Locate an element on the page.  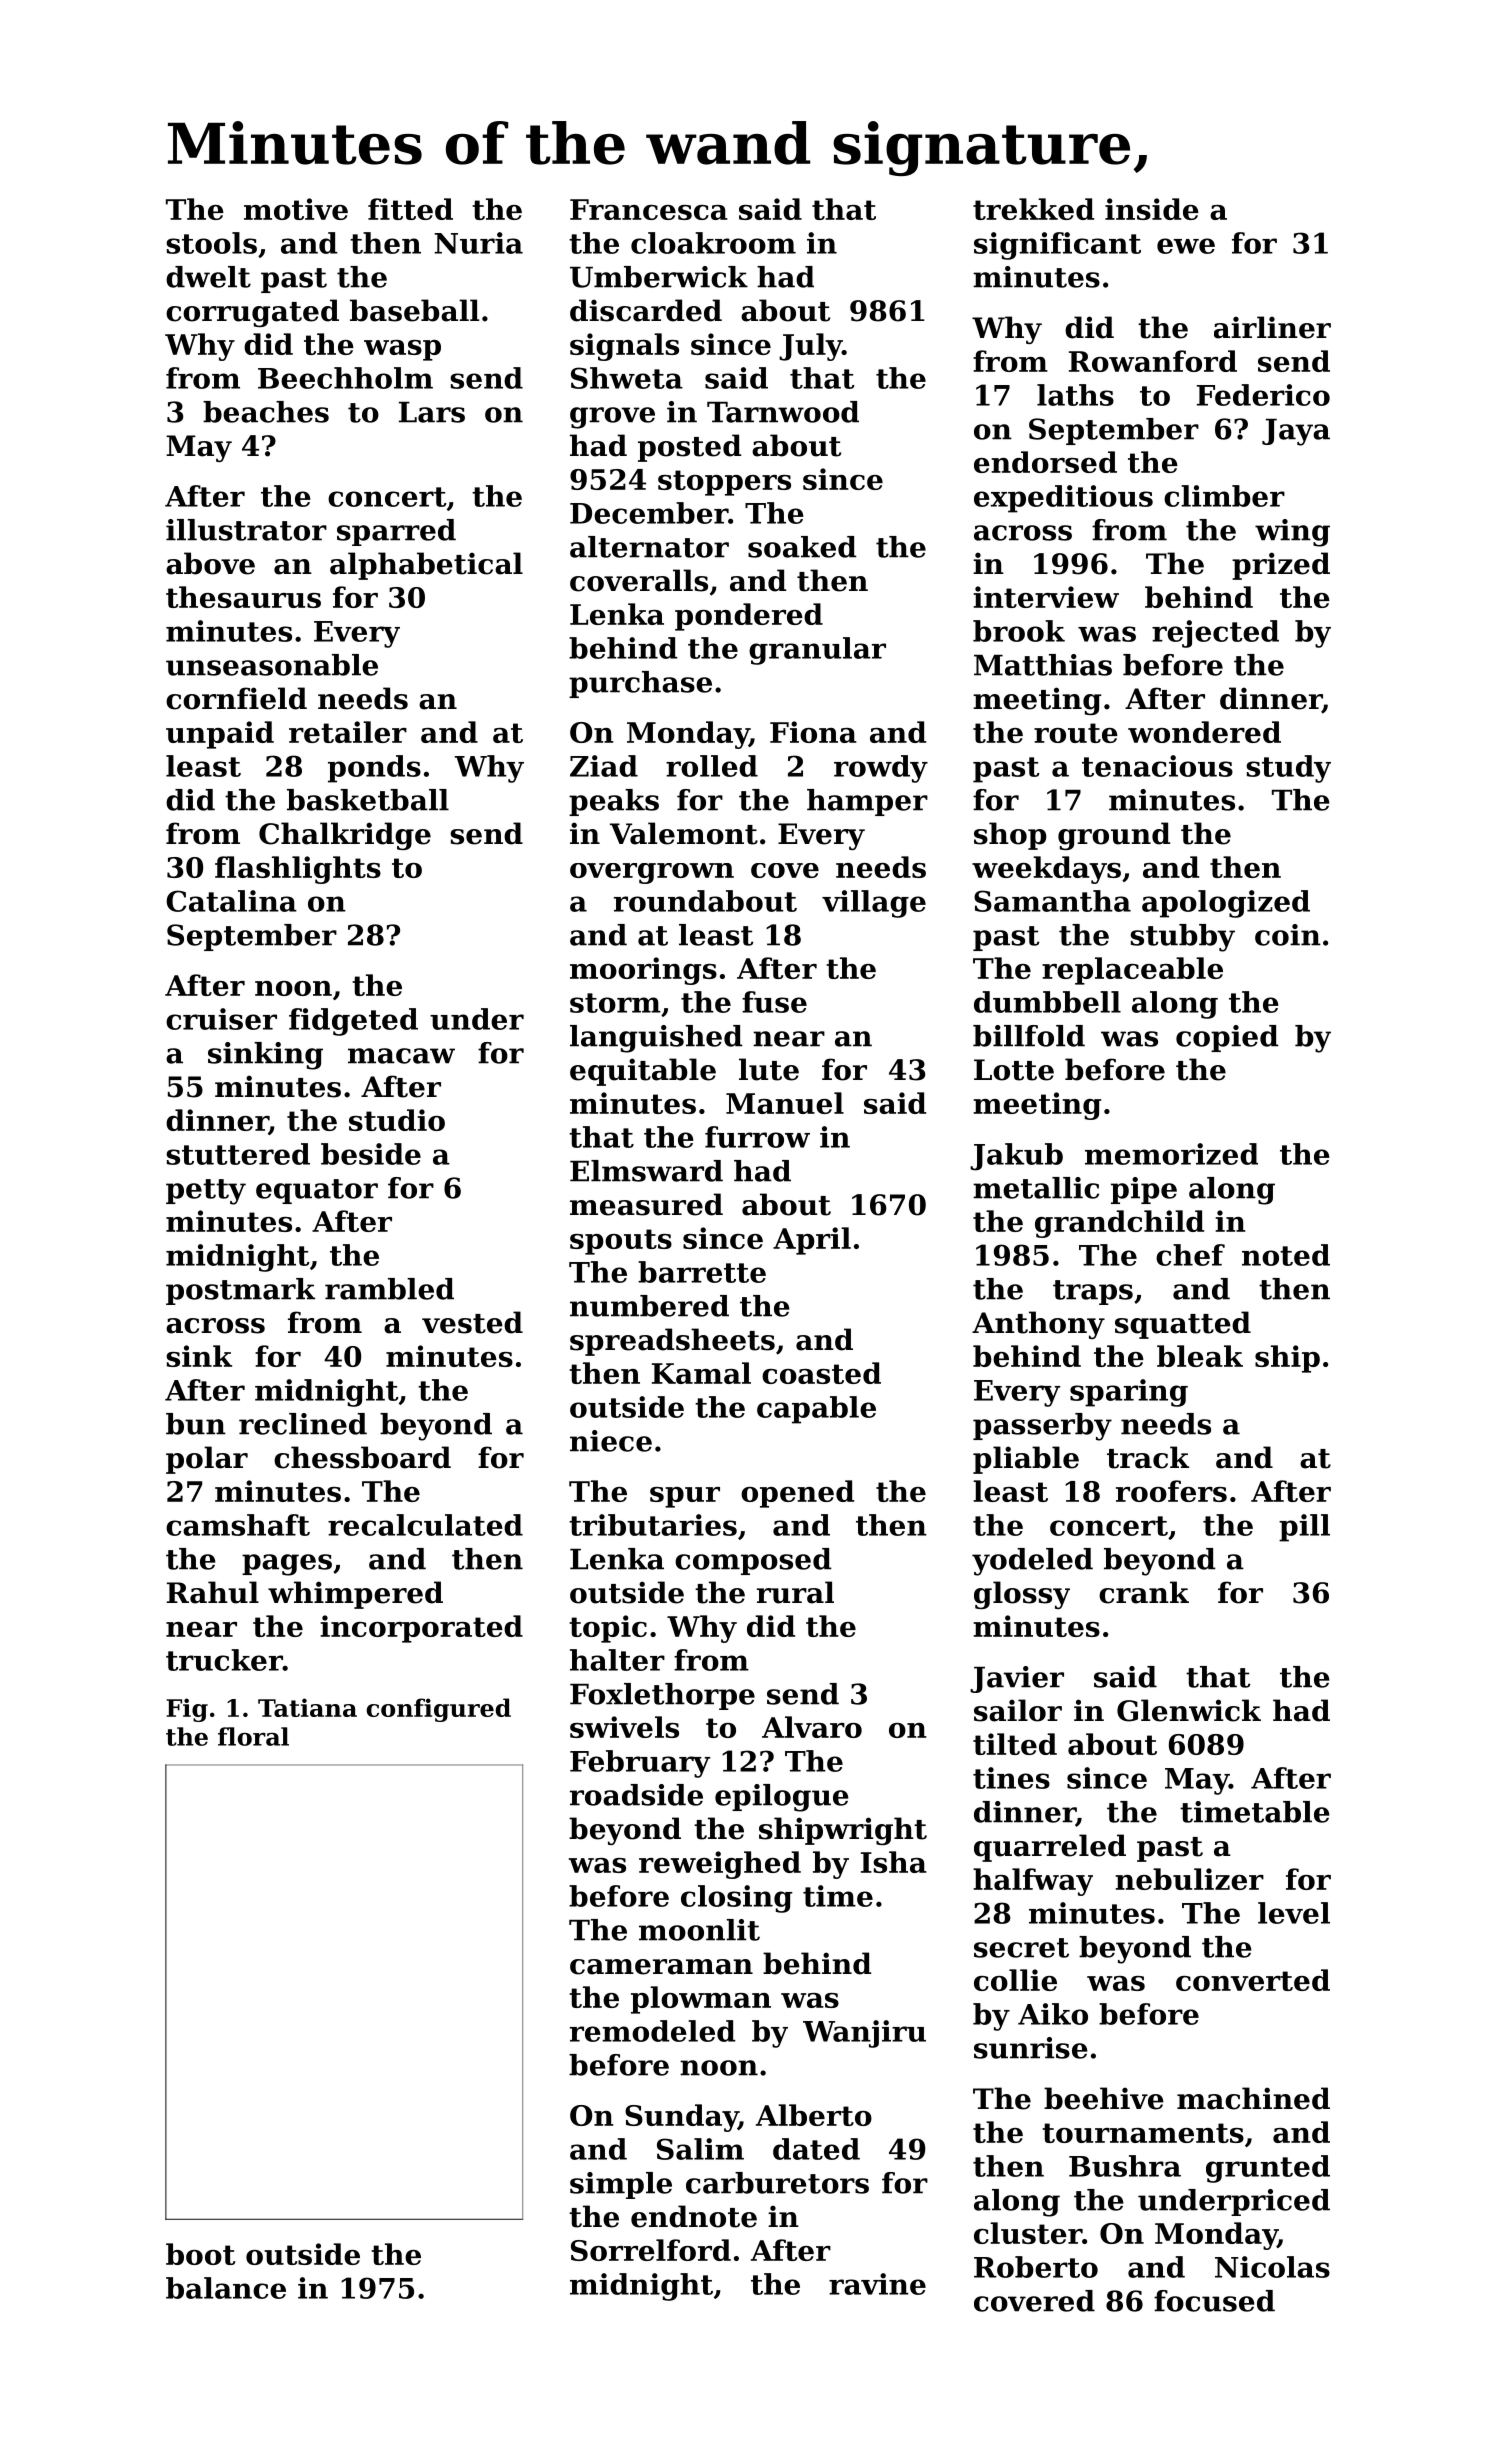
motive is located at coordinates (296, 209).
